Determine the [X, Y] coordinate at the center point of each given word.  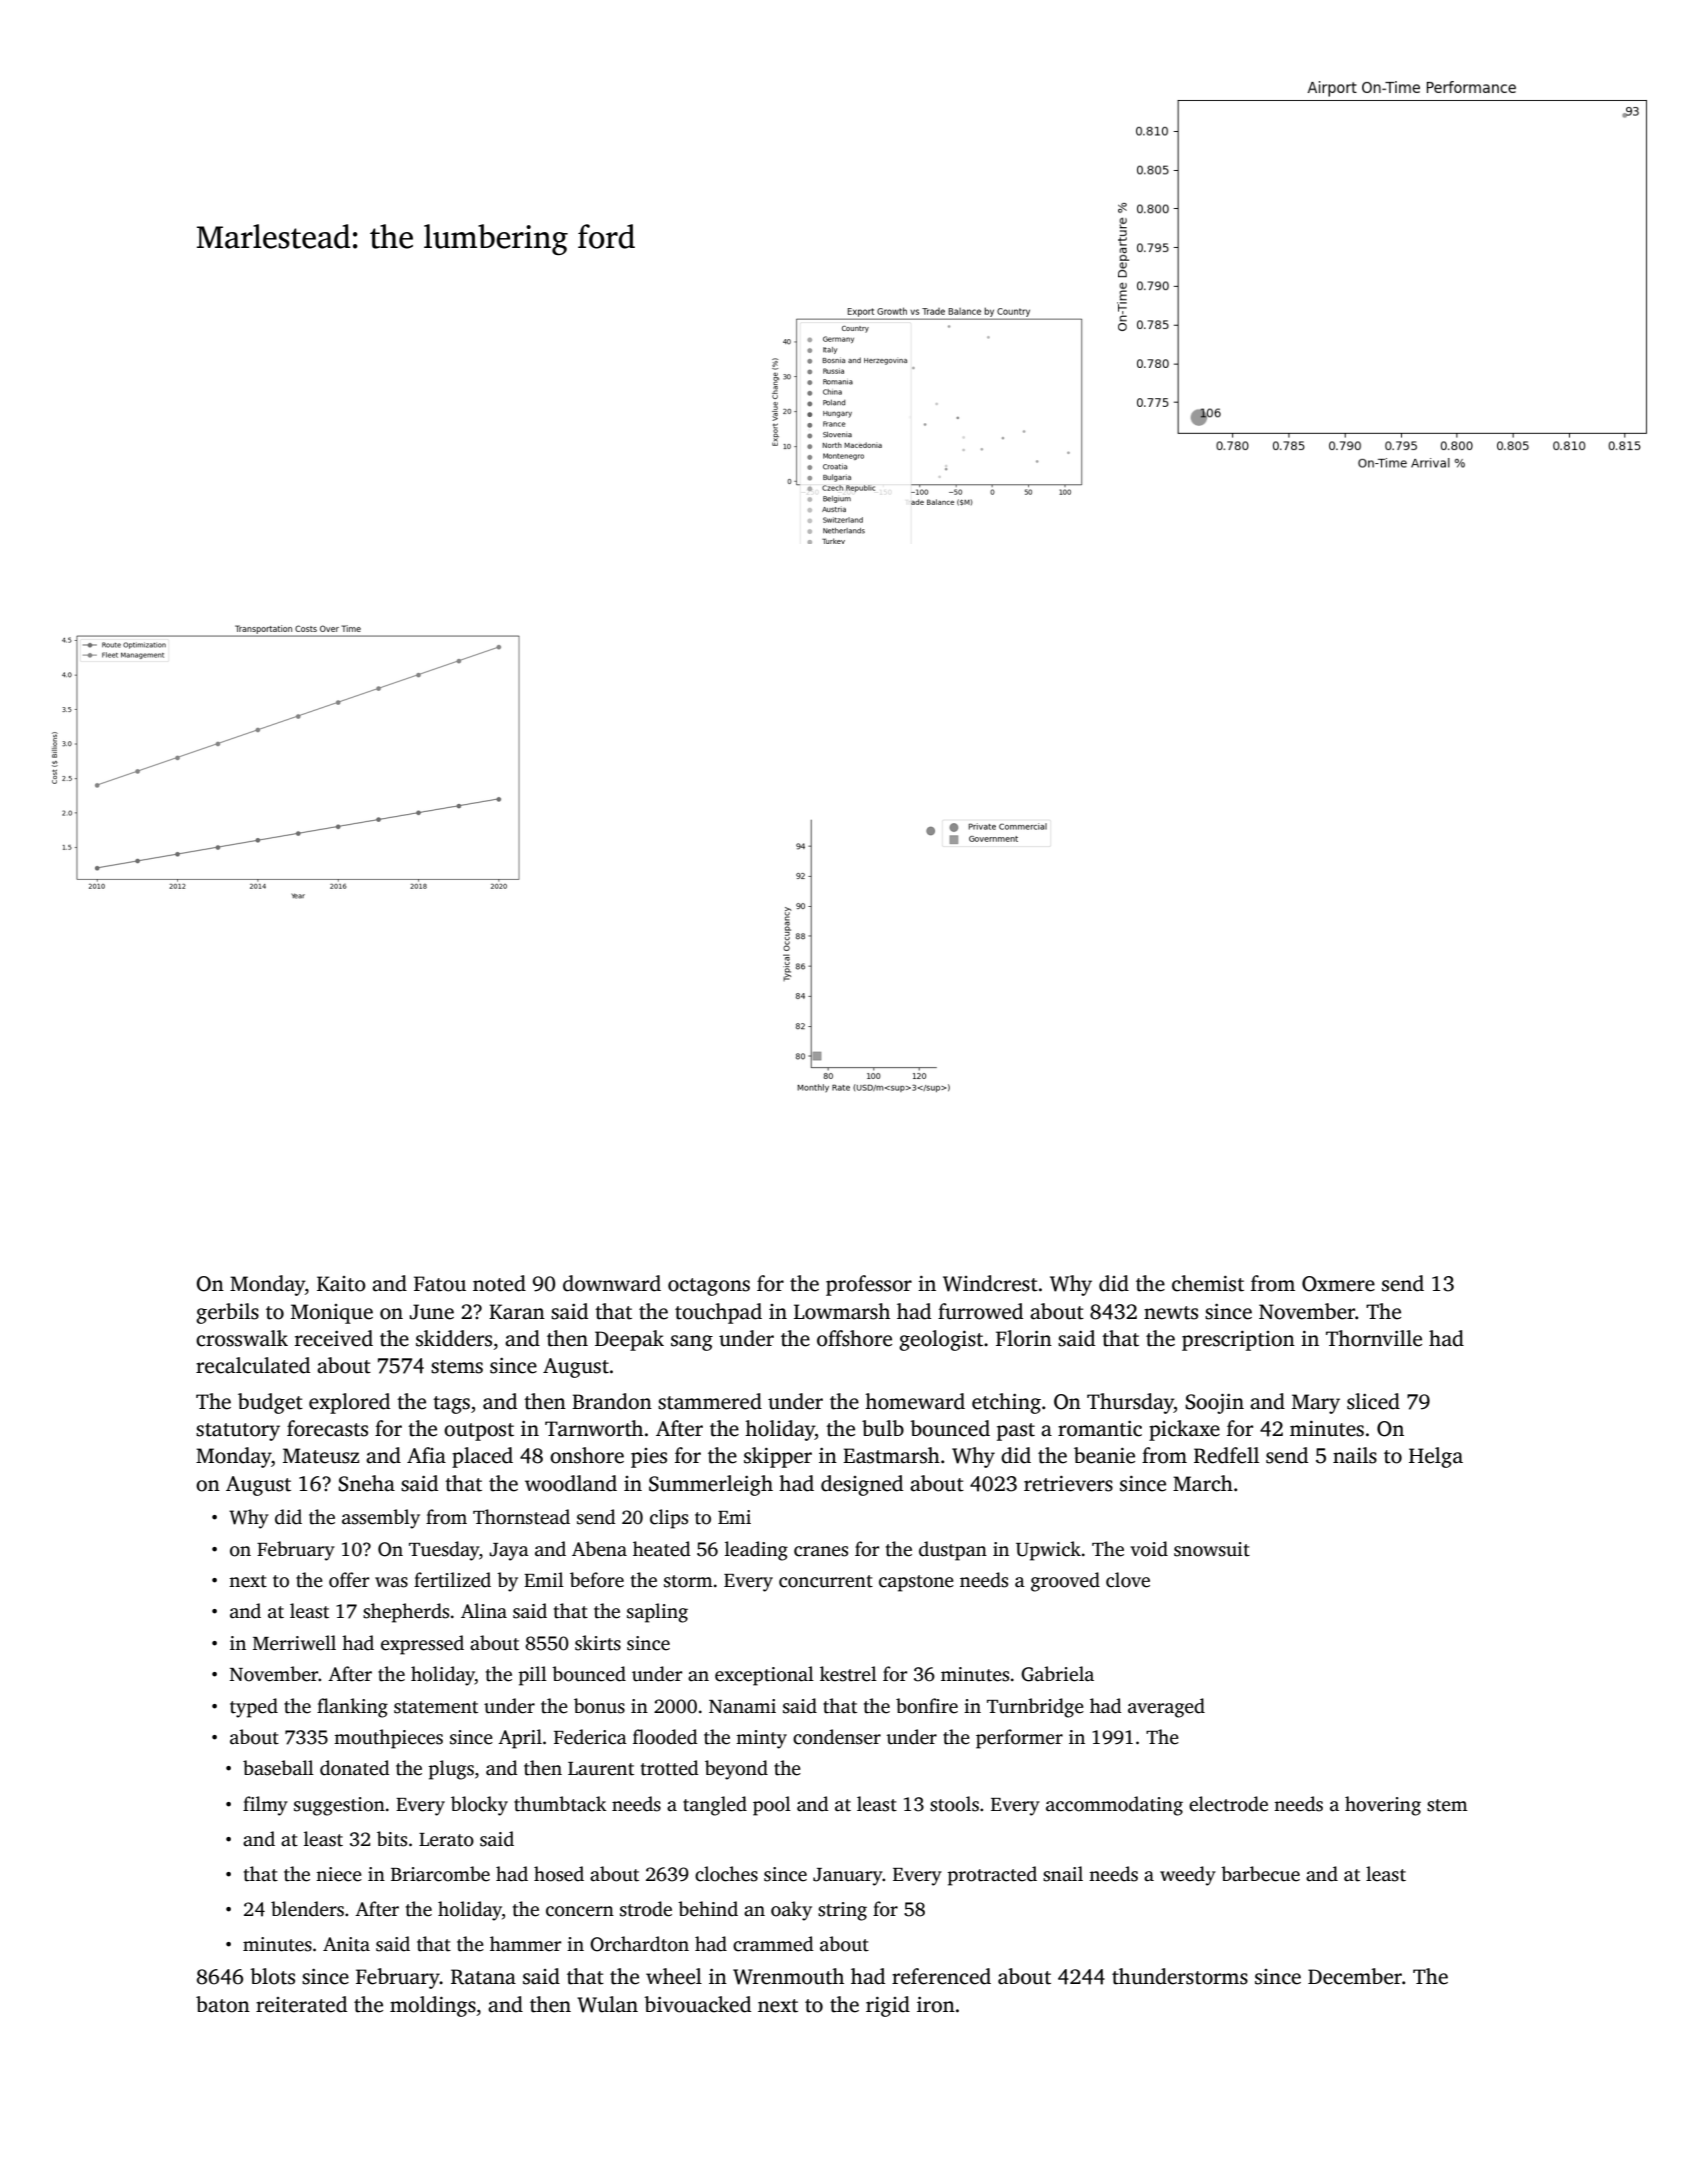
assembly [381, 1519]
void [1149, 1549]
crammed [773, 1944]
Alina [484, 1611]
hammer [525, 1944]
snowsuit [1212, 1549]
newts [1171, 1313]
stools [954, 1804]
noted [499, 1283]
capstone [916, 1583]
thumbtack [560, 1804]
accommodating [1114, 1806]
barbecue [1260, 1874]
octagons [709, 1287]
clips [669, 1519]
